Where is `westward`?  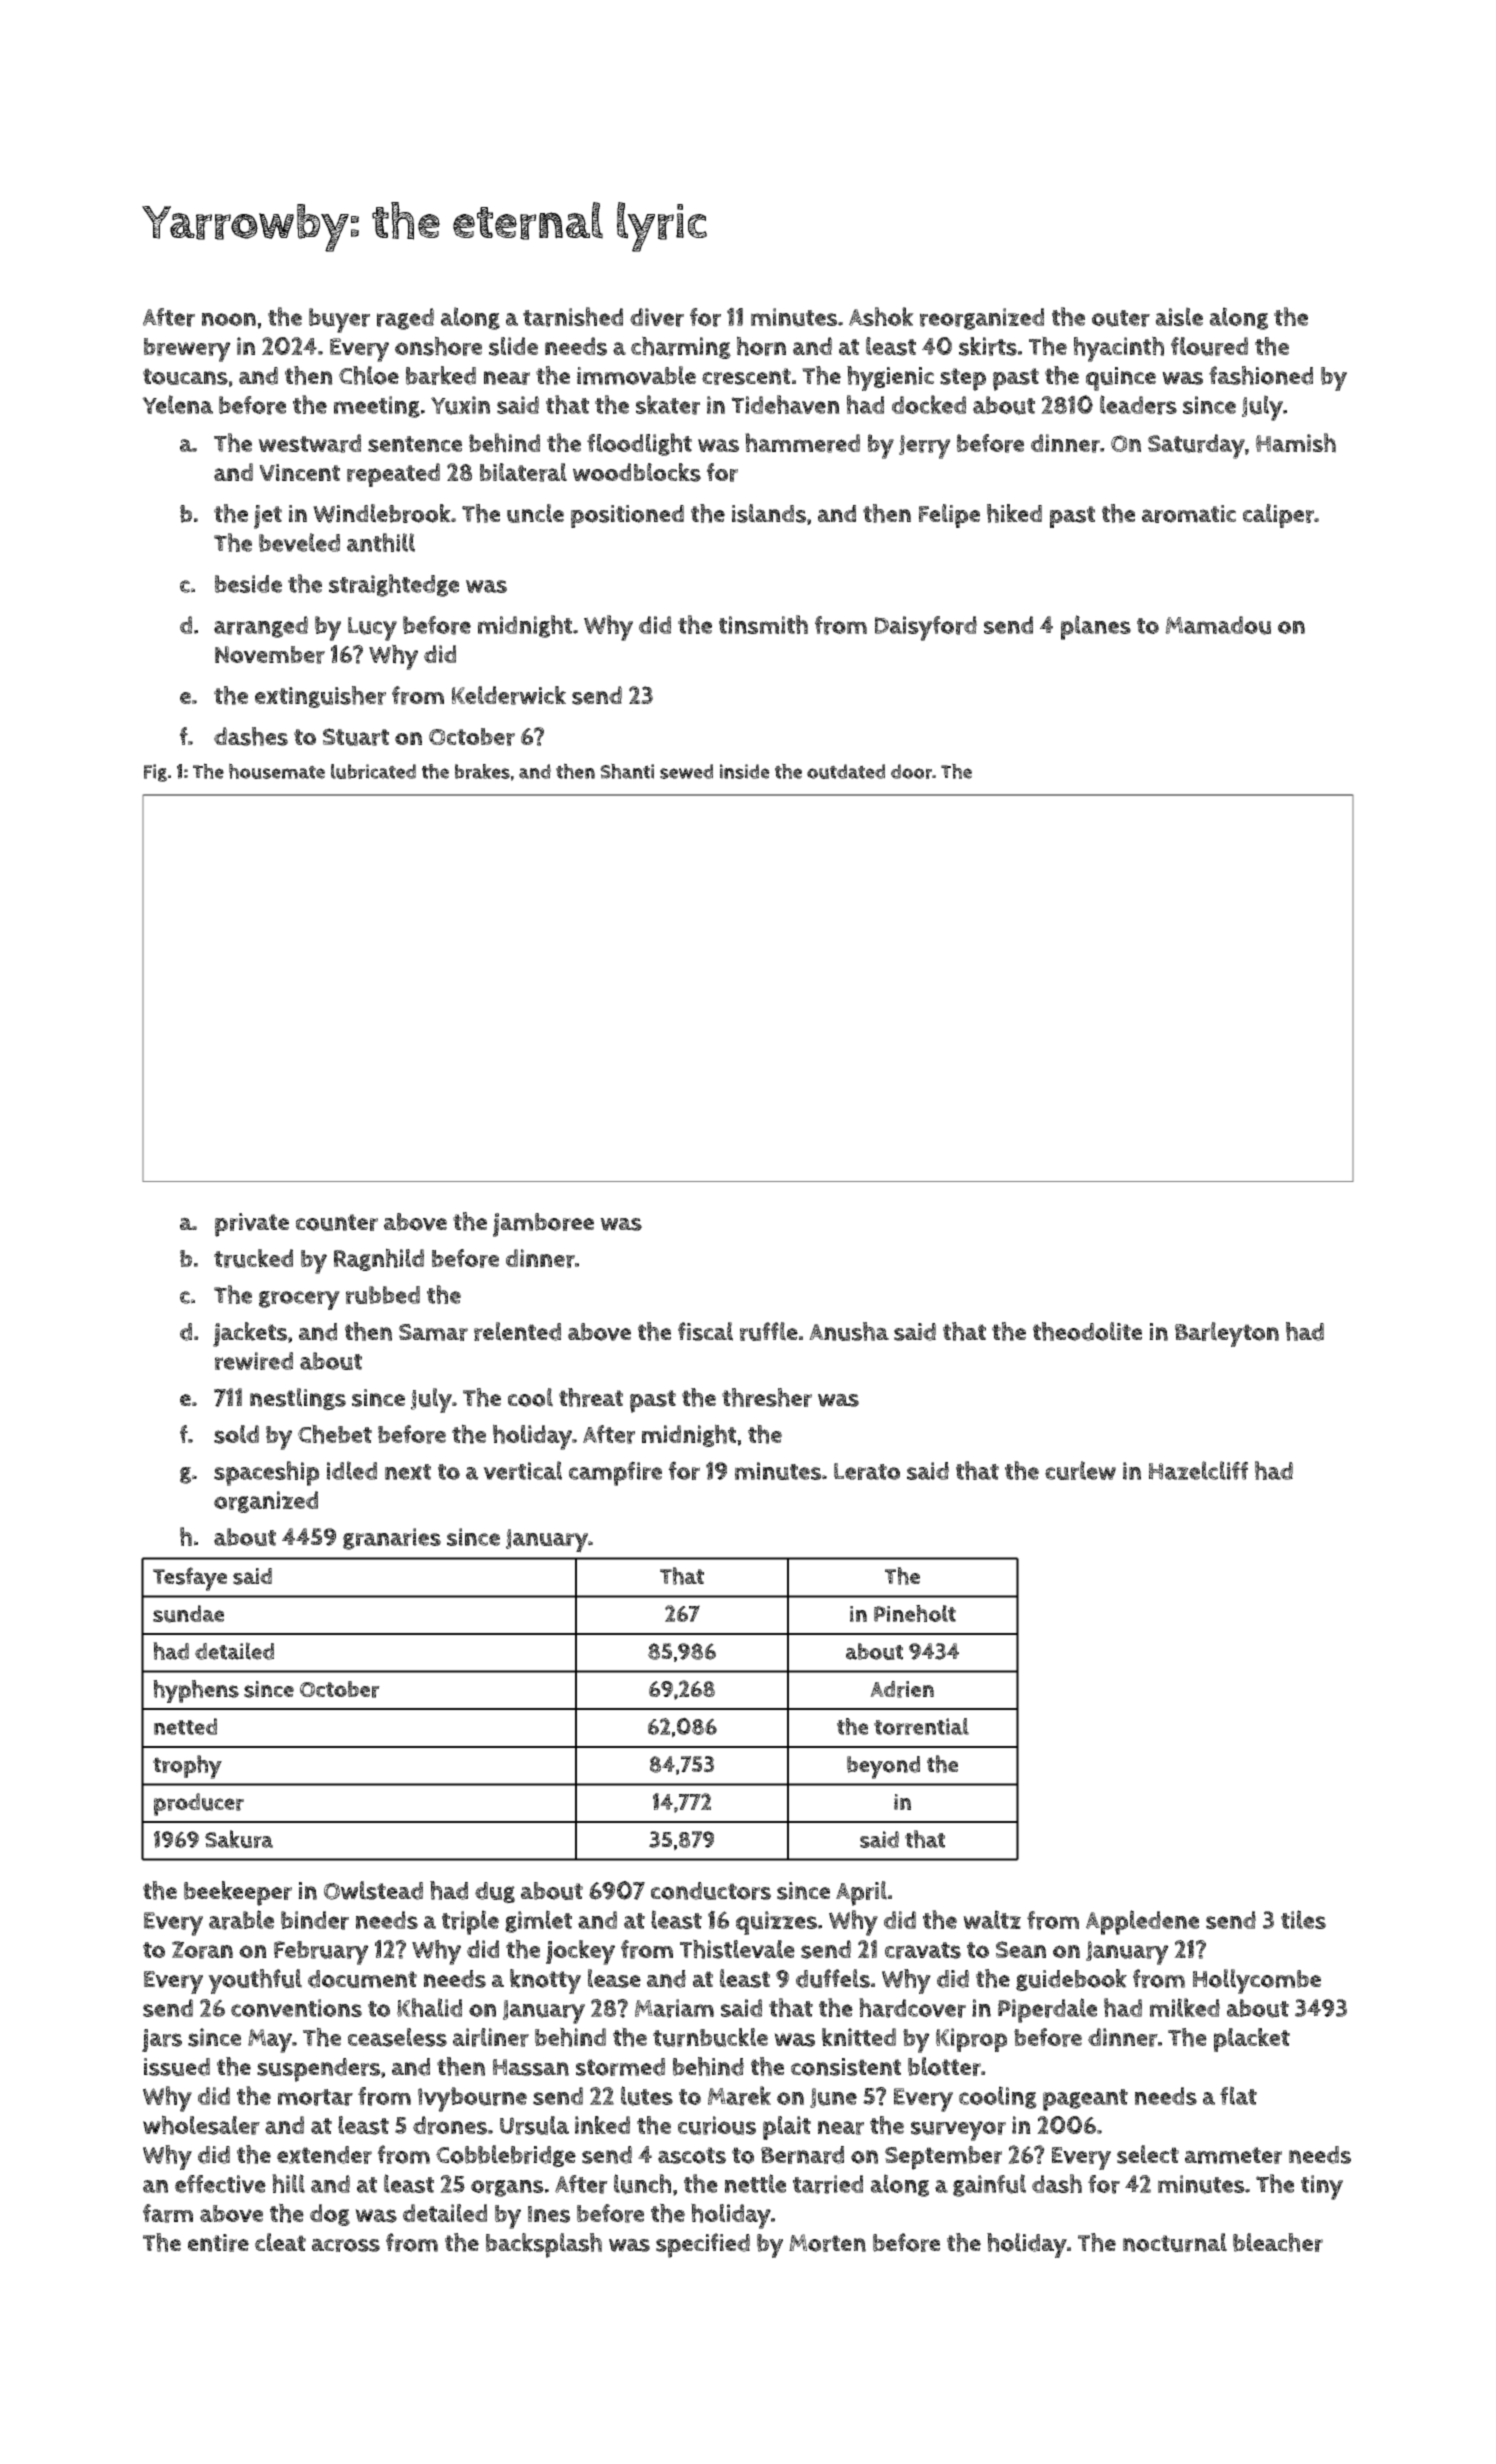 westward is located at coordinates (309, 443).
